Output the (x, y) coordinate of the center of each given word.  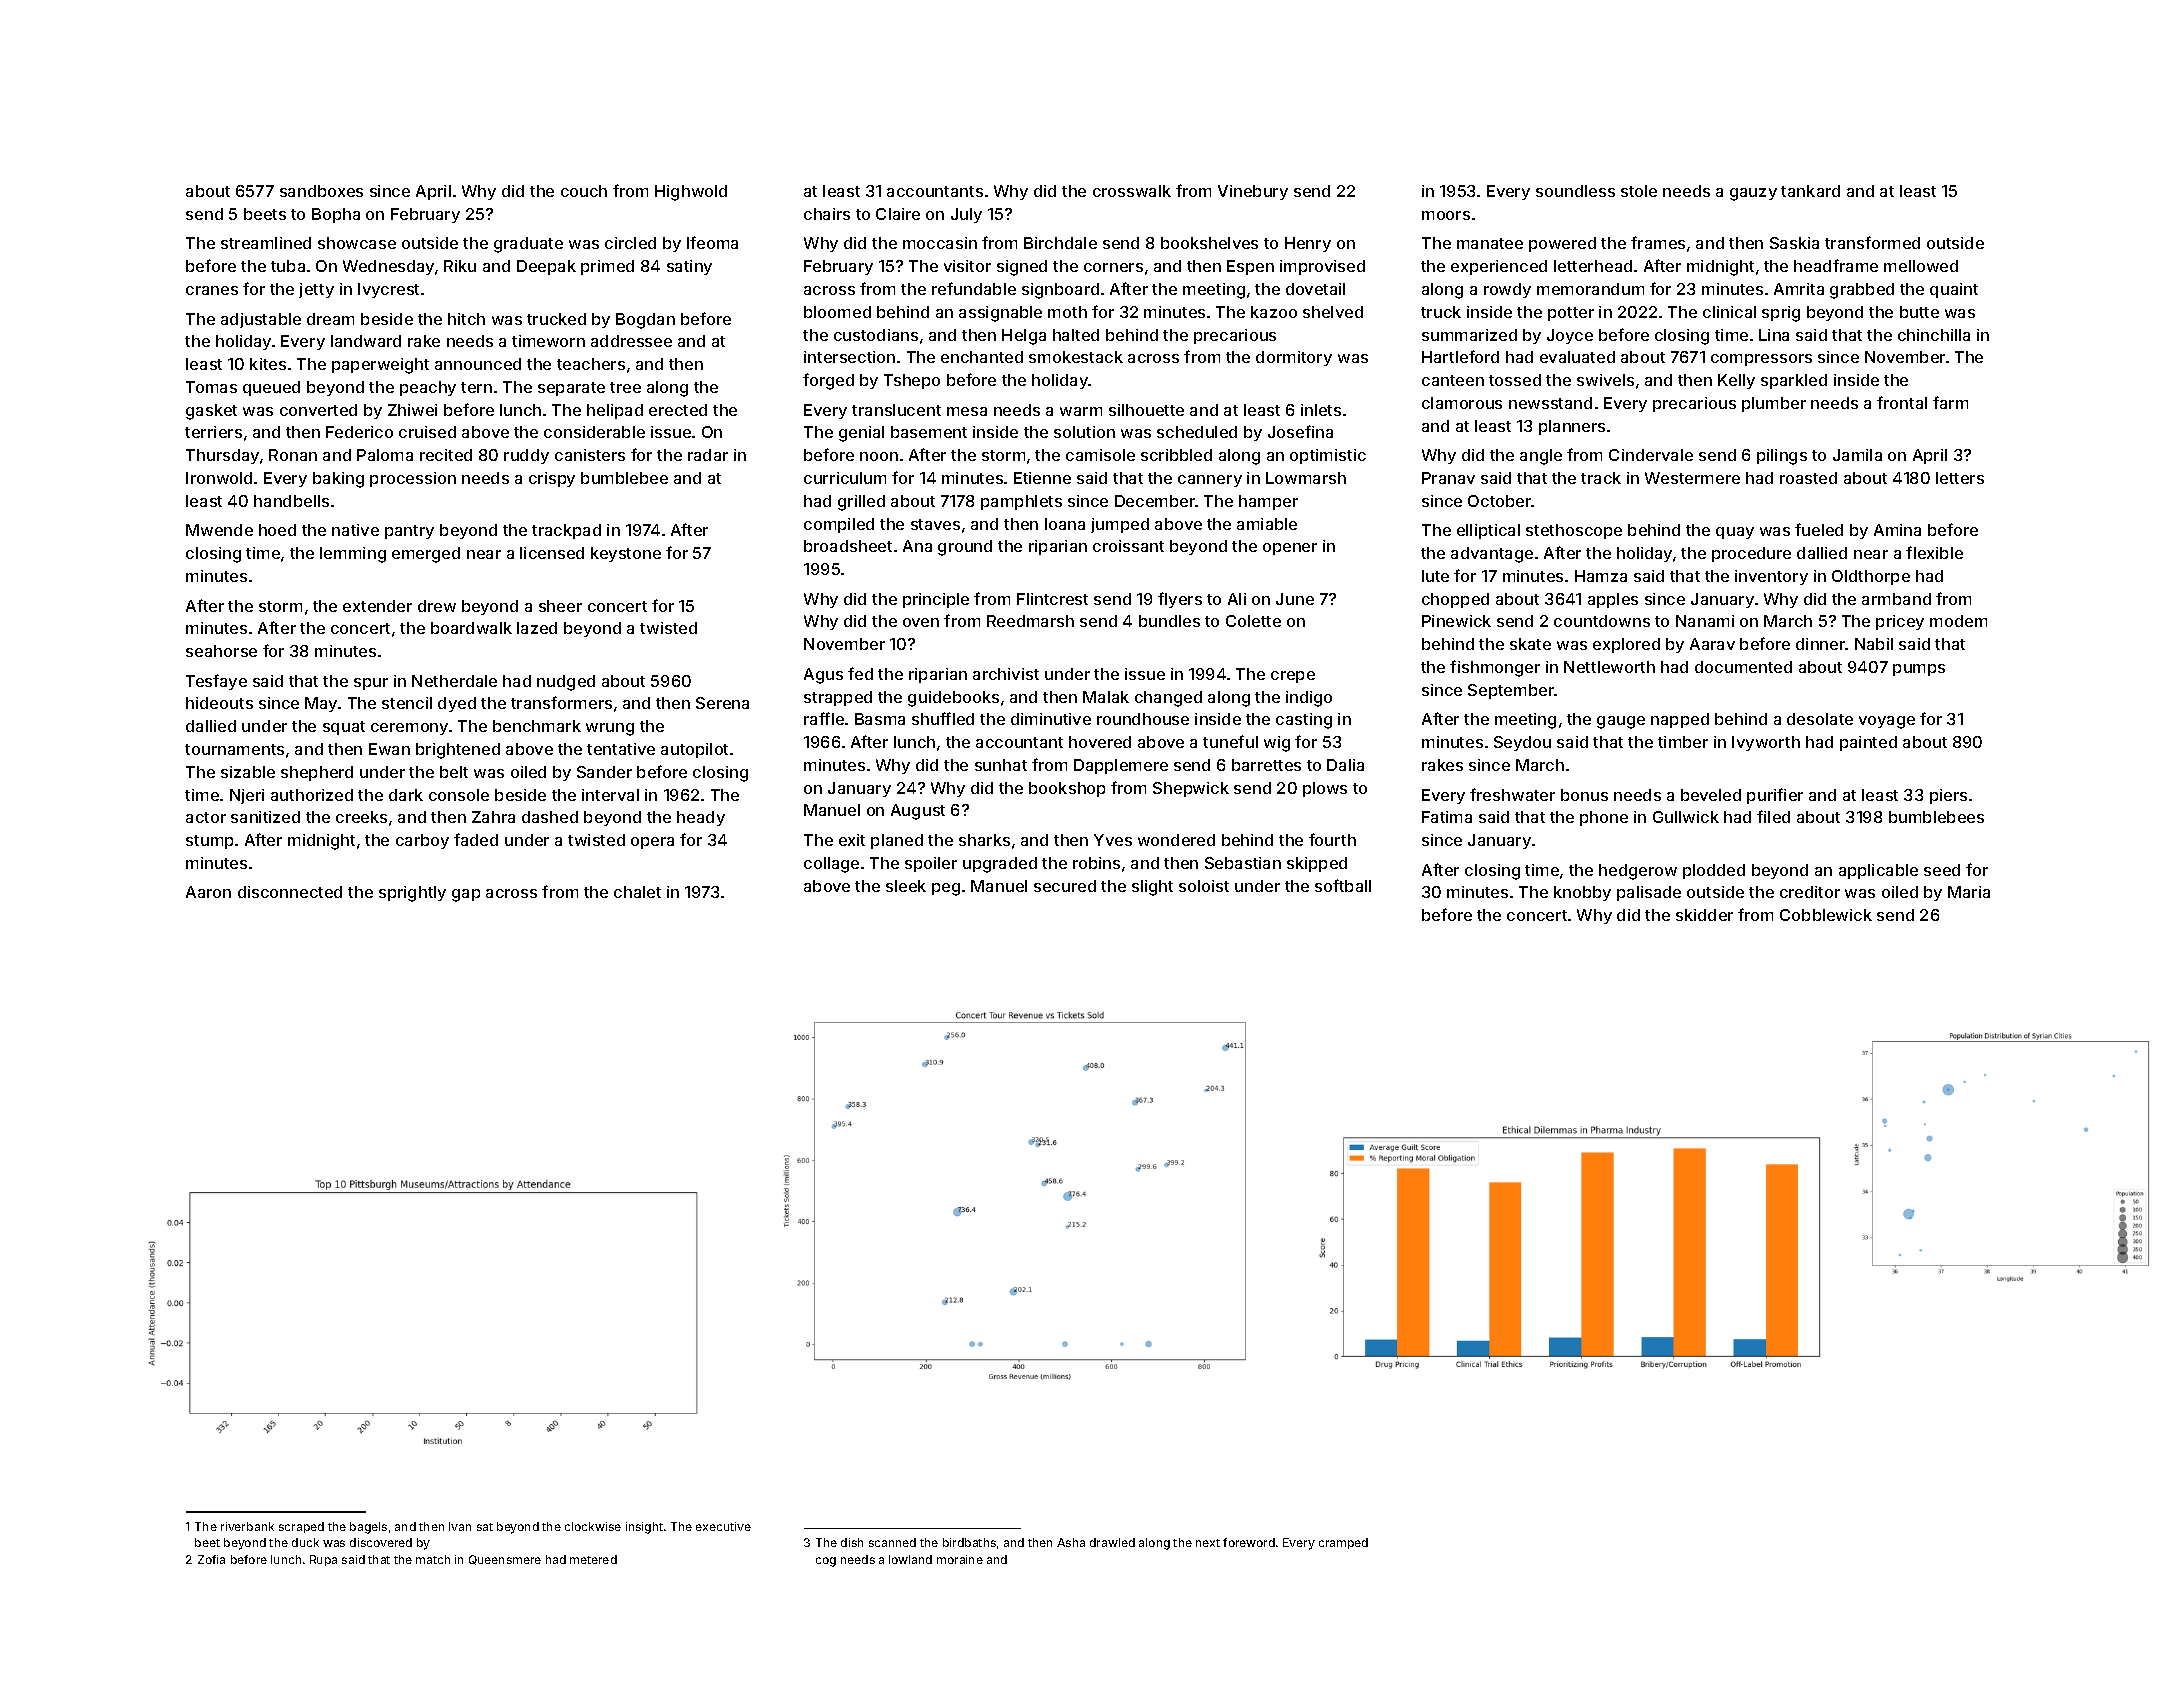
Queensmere (505, 1560)
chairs (827, 214)
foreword (1249, 1542)
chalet (637, 892)
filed (1773, 816)
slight (1152, 888)
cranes (212, 290)
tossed (1515, 380)
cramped (1343, 1543)
